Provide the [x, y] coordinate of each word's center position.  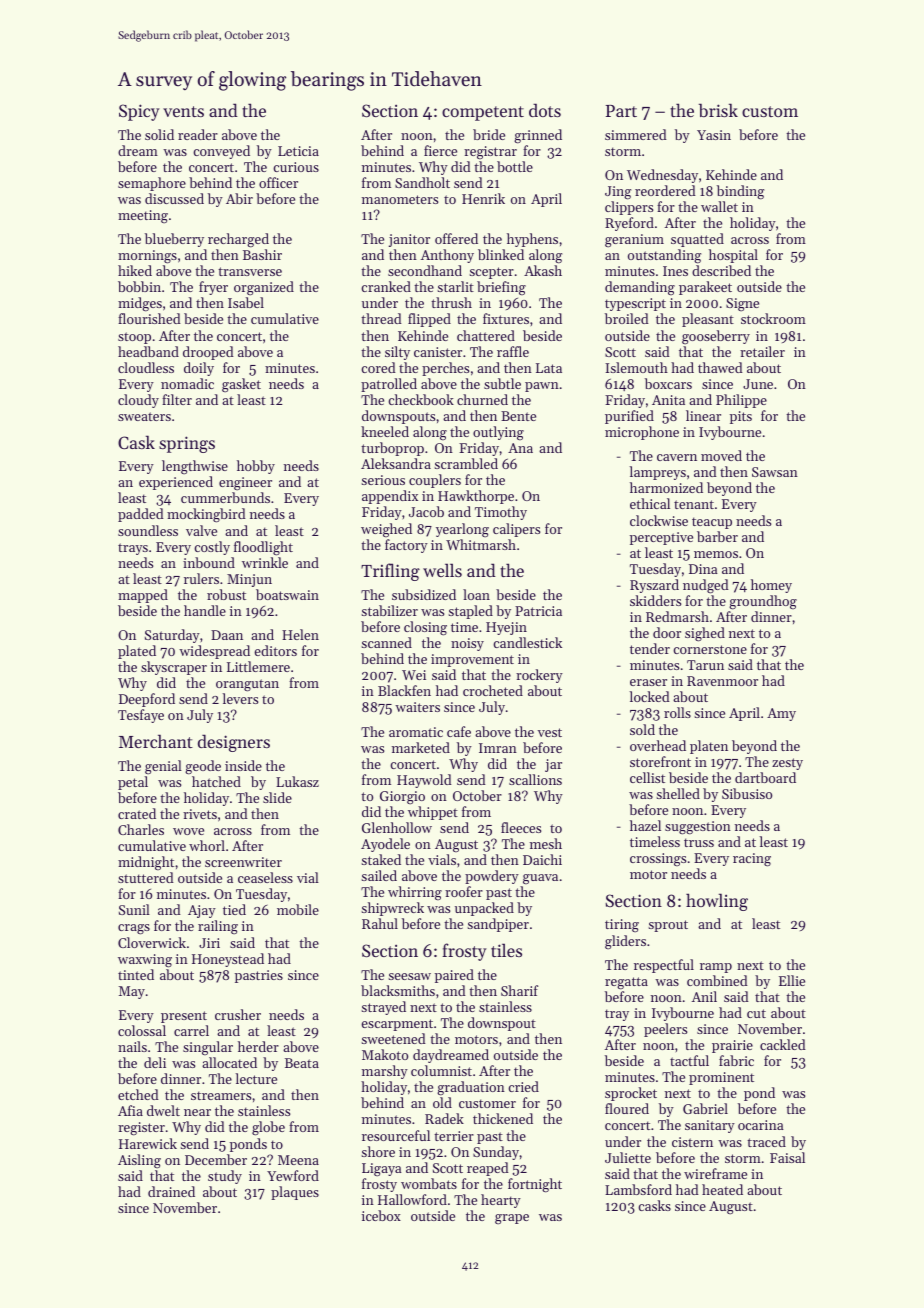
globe [268, 1128]
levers [240, 698]
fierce [440, 150]
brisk [718, 110]
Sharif [519, 990]
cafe [459, 731]
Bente [518, 416]
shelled [678, 793]
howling [717, 902]
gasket [241, 385]
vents [183, 111]
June [758, 384]
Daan [227, 635]
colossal [142, 1030]
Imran [498, 748]
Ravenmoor [722, 681]
